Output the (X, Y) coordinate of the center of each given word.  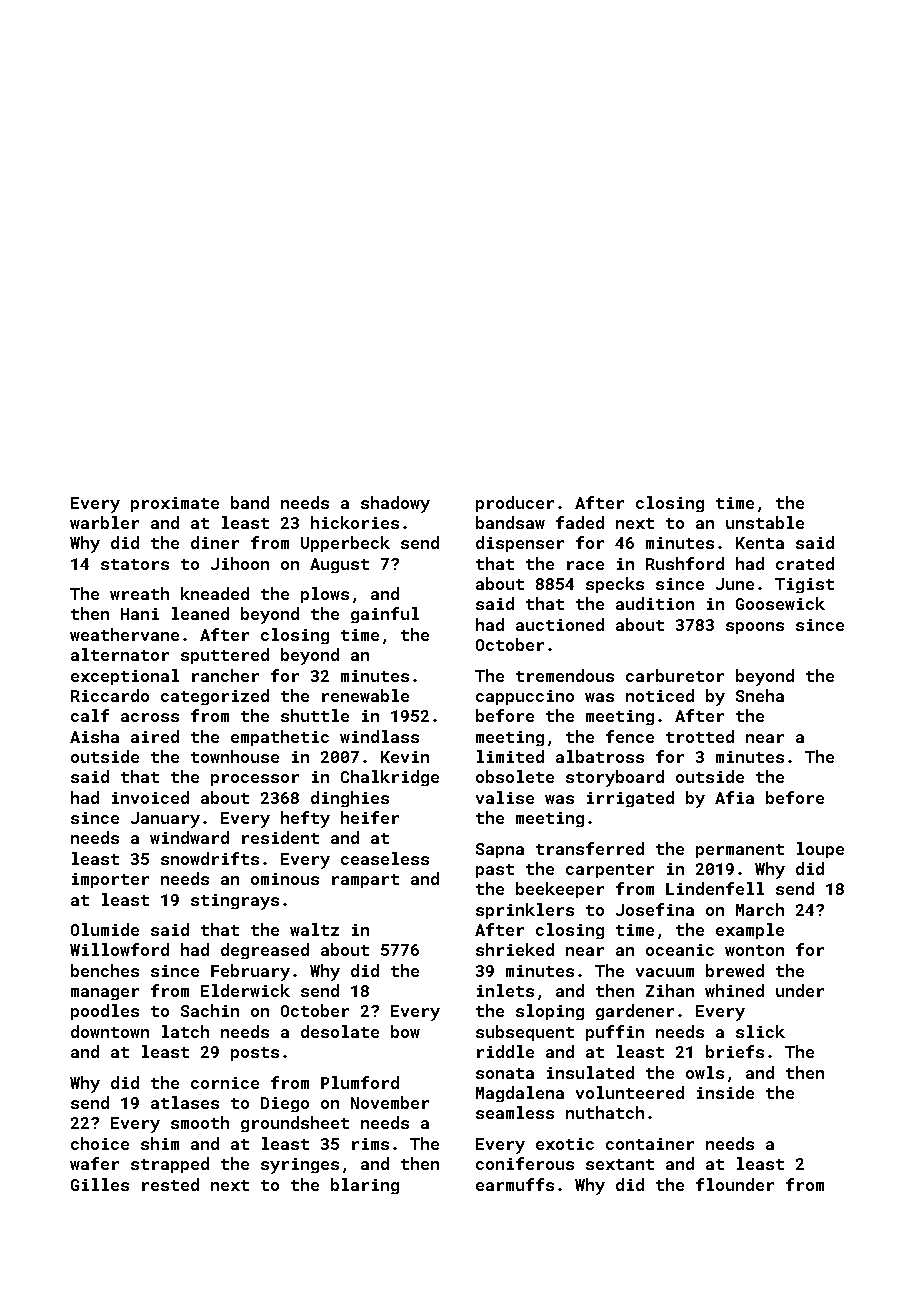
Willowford (119, 949)
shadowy (395, 504)
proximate (175, 504)
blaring (365, 1186)
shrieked (515, 949)
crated (805, 563)
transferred (590, 848)
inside (725, 1092)
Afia (734, 797)
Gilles (100, 1184)
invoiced (150, 797)
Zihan (670, 990)
